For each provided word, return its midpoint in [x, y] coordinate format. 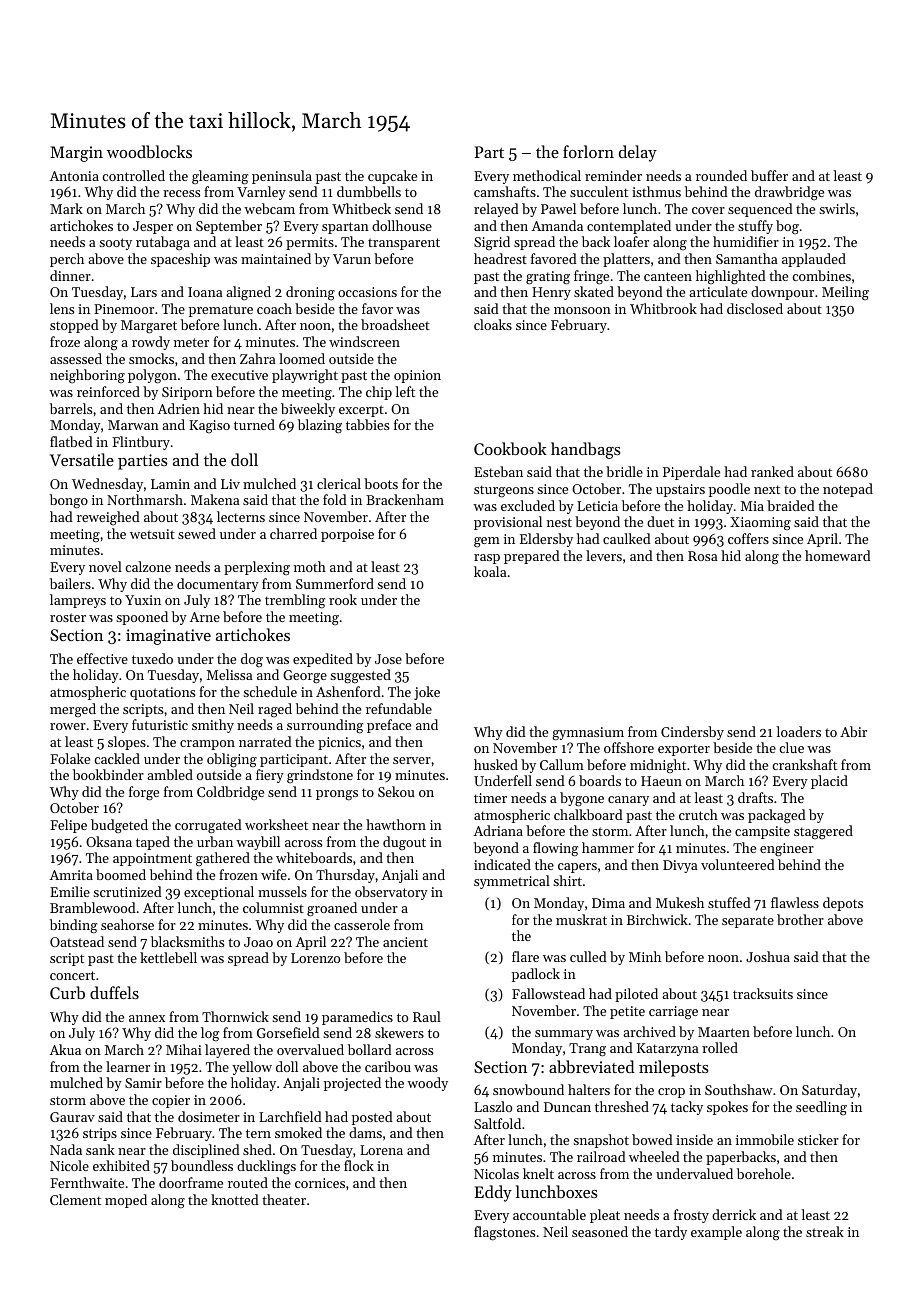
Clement [75, 1199]
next [767, 489]
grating [548, 278]
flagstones [504, 1233]
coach [274, 308]
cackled [117, 758]
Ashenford [348, 691]
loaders [799, 731]
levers [604, 555]
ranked [772, 471]
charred [293, 533]
